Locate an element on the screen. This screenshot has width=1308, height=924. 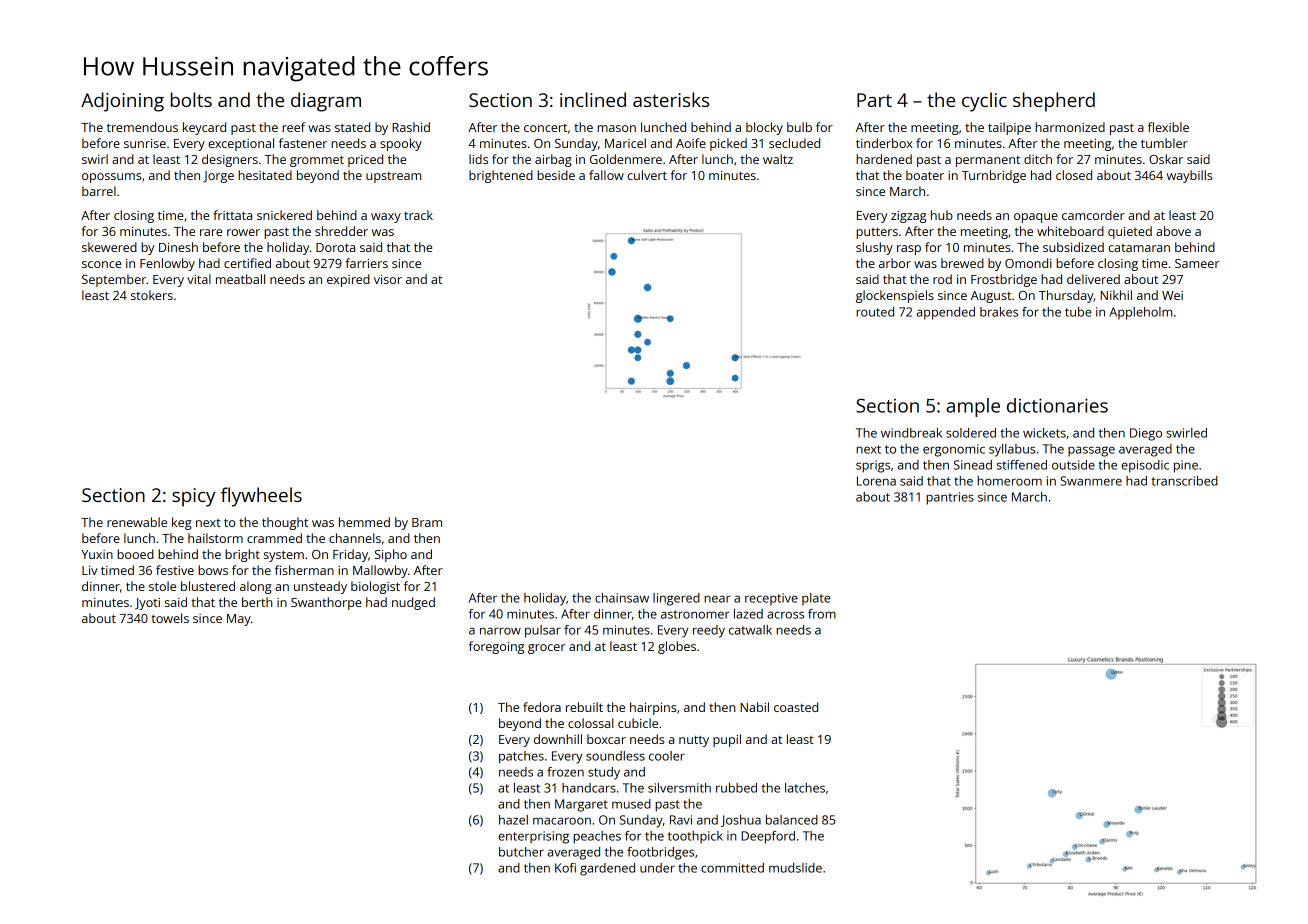
routed is located at coordinates (875, 312).
